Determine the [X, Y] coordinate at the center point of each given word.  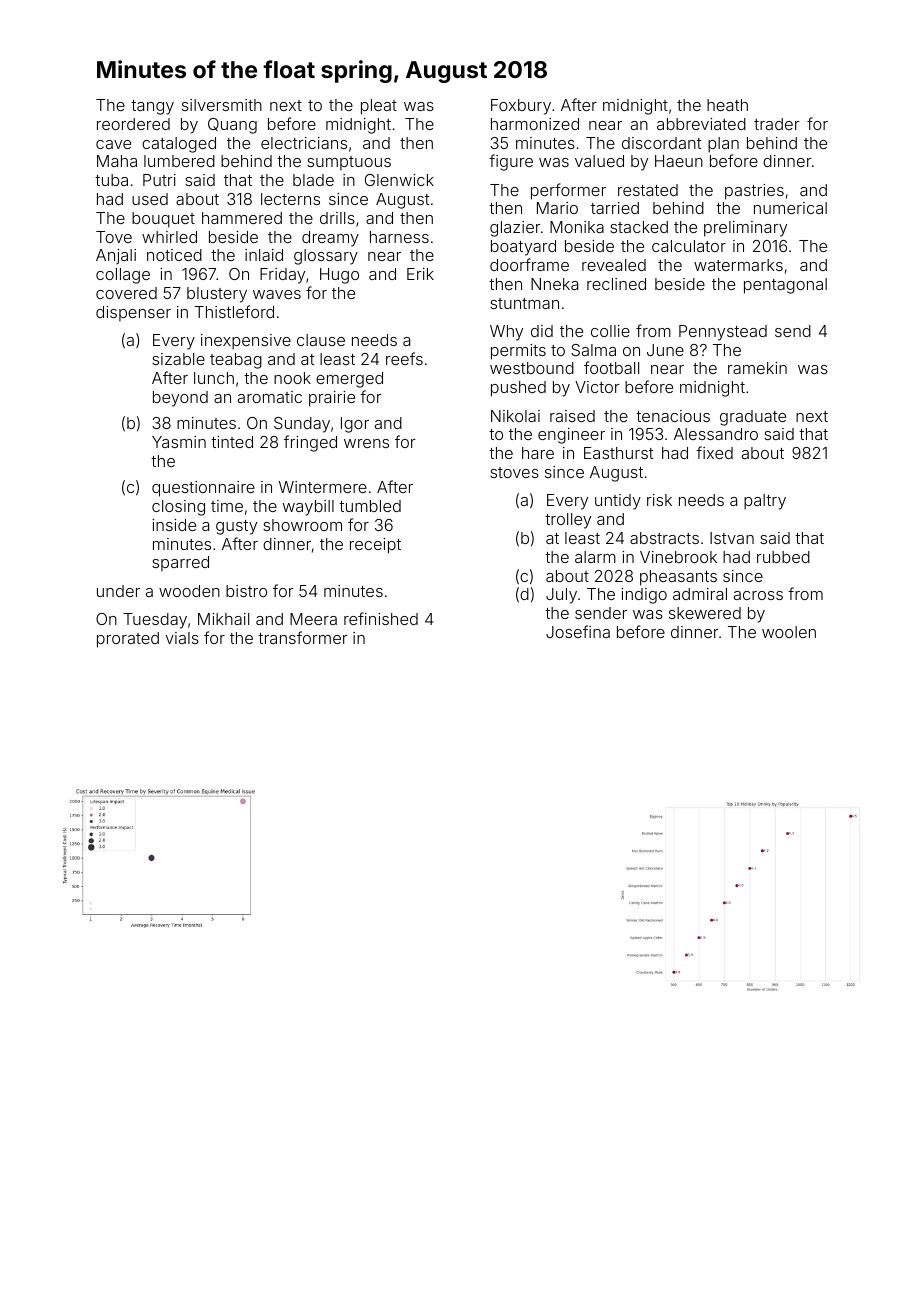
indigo [644, 596]
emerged [349, 380]
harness [399, 237]
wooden [189, 591]
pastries [754, 192]
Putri [159, 180]
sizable [178, 359]
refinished [381, 618]
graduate [753, 418]
